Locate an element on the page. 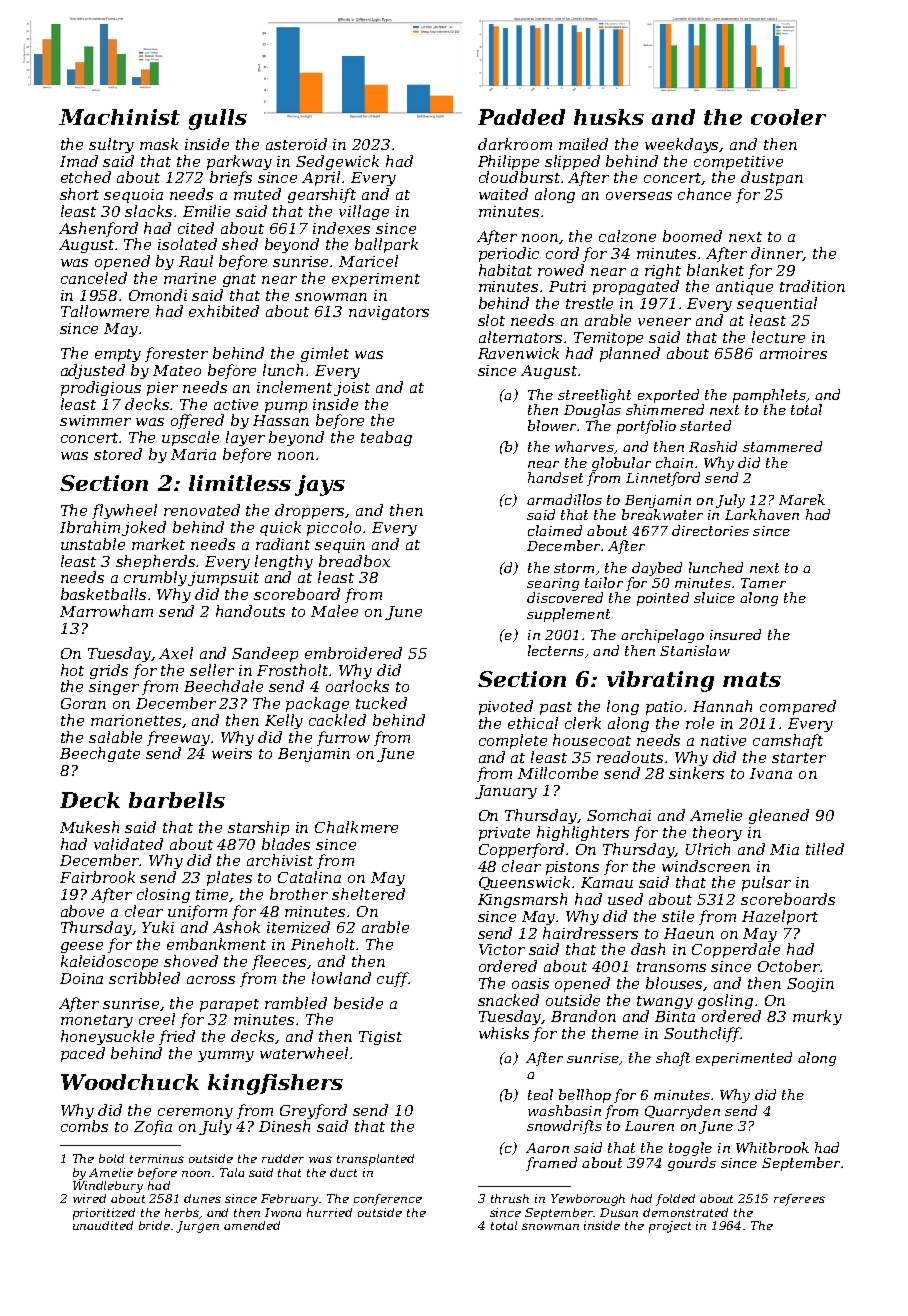 The width and height of the image is (908, 1316). Tamer is located at coordinates (763, 583).
